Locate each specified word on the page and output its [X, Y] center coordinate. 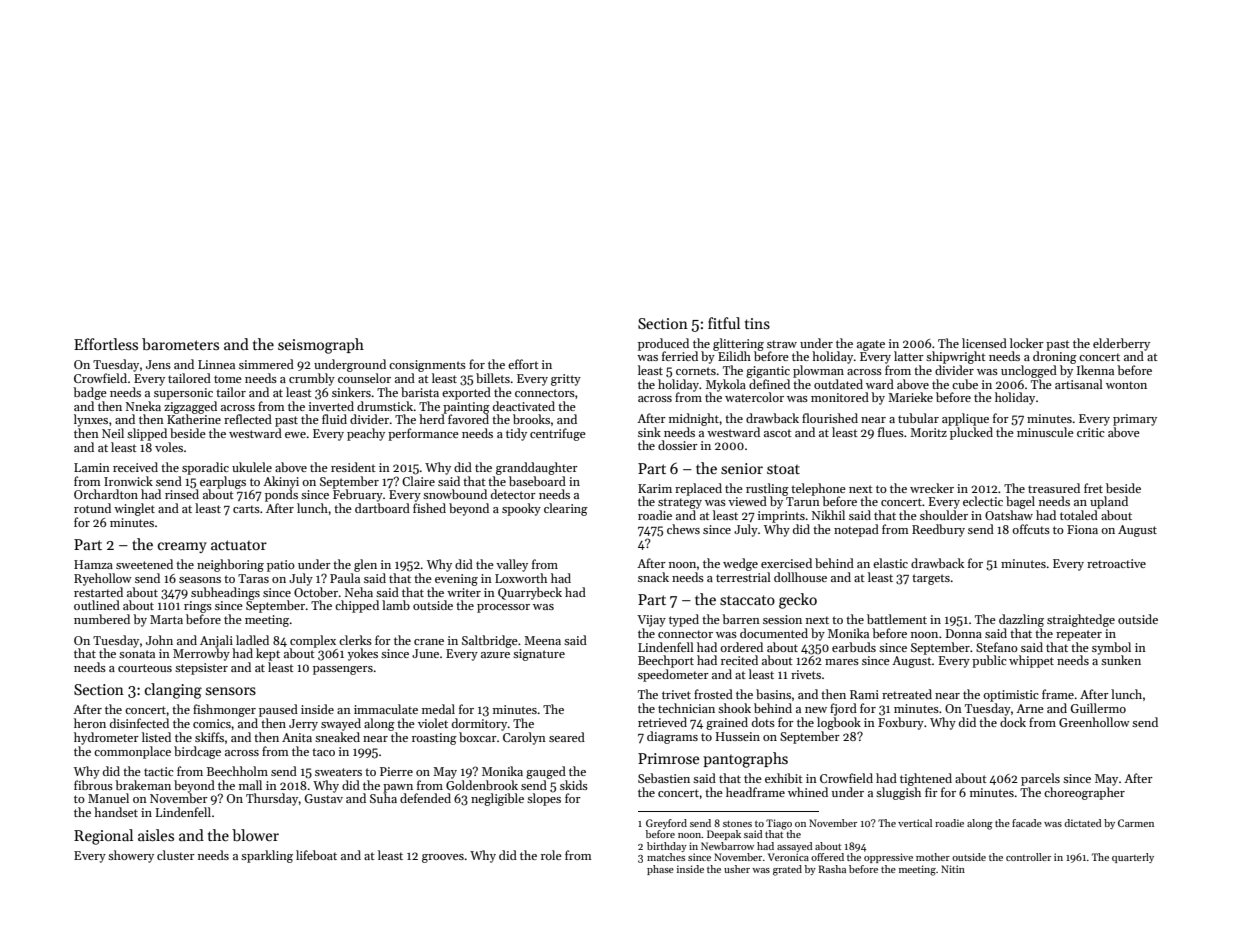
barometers [180, 344]
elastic [890, 563]
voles [169, 447]
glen [365, 565]
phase [660, 870]
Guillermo [1098, 708]
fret [1093, 488]
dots [763, 722]
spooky [521, 509]
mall [250, 785]
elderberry [1121, 344]
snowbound [455, 494]
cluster [176, 855]
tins [757, 323]
